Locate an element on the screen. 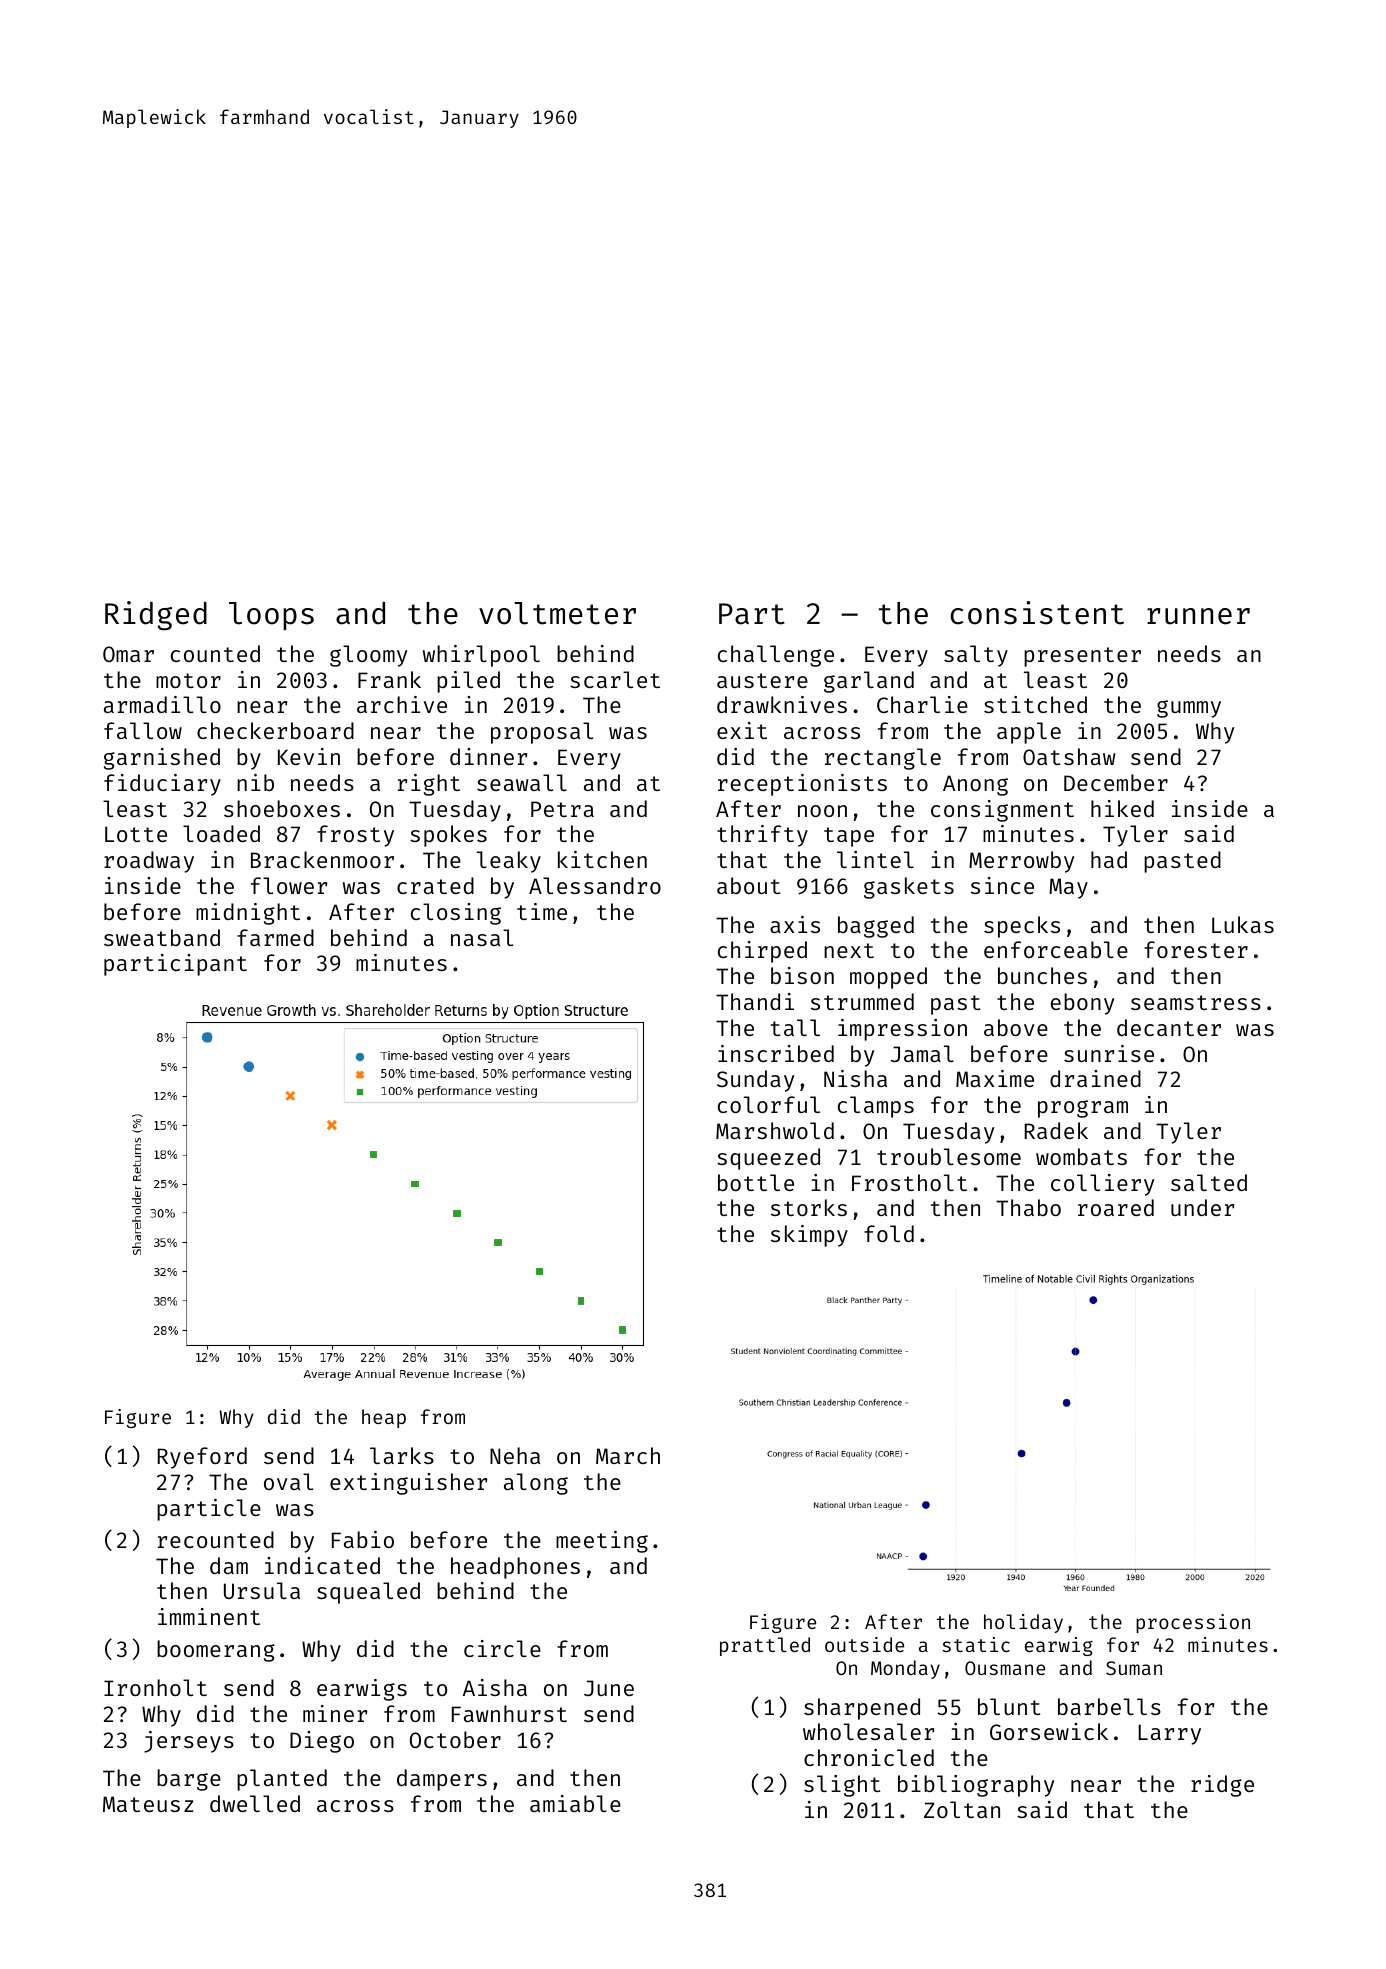  holiday is located at coordinates (1023, 1623).
